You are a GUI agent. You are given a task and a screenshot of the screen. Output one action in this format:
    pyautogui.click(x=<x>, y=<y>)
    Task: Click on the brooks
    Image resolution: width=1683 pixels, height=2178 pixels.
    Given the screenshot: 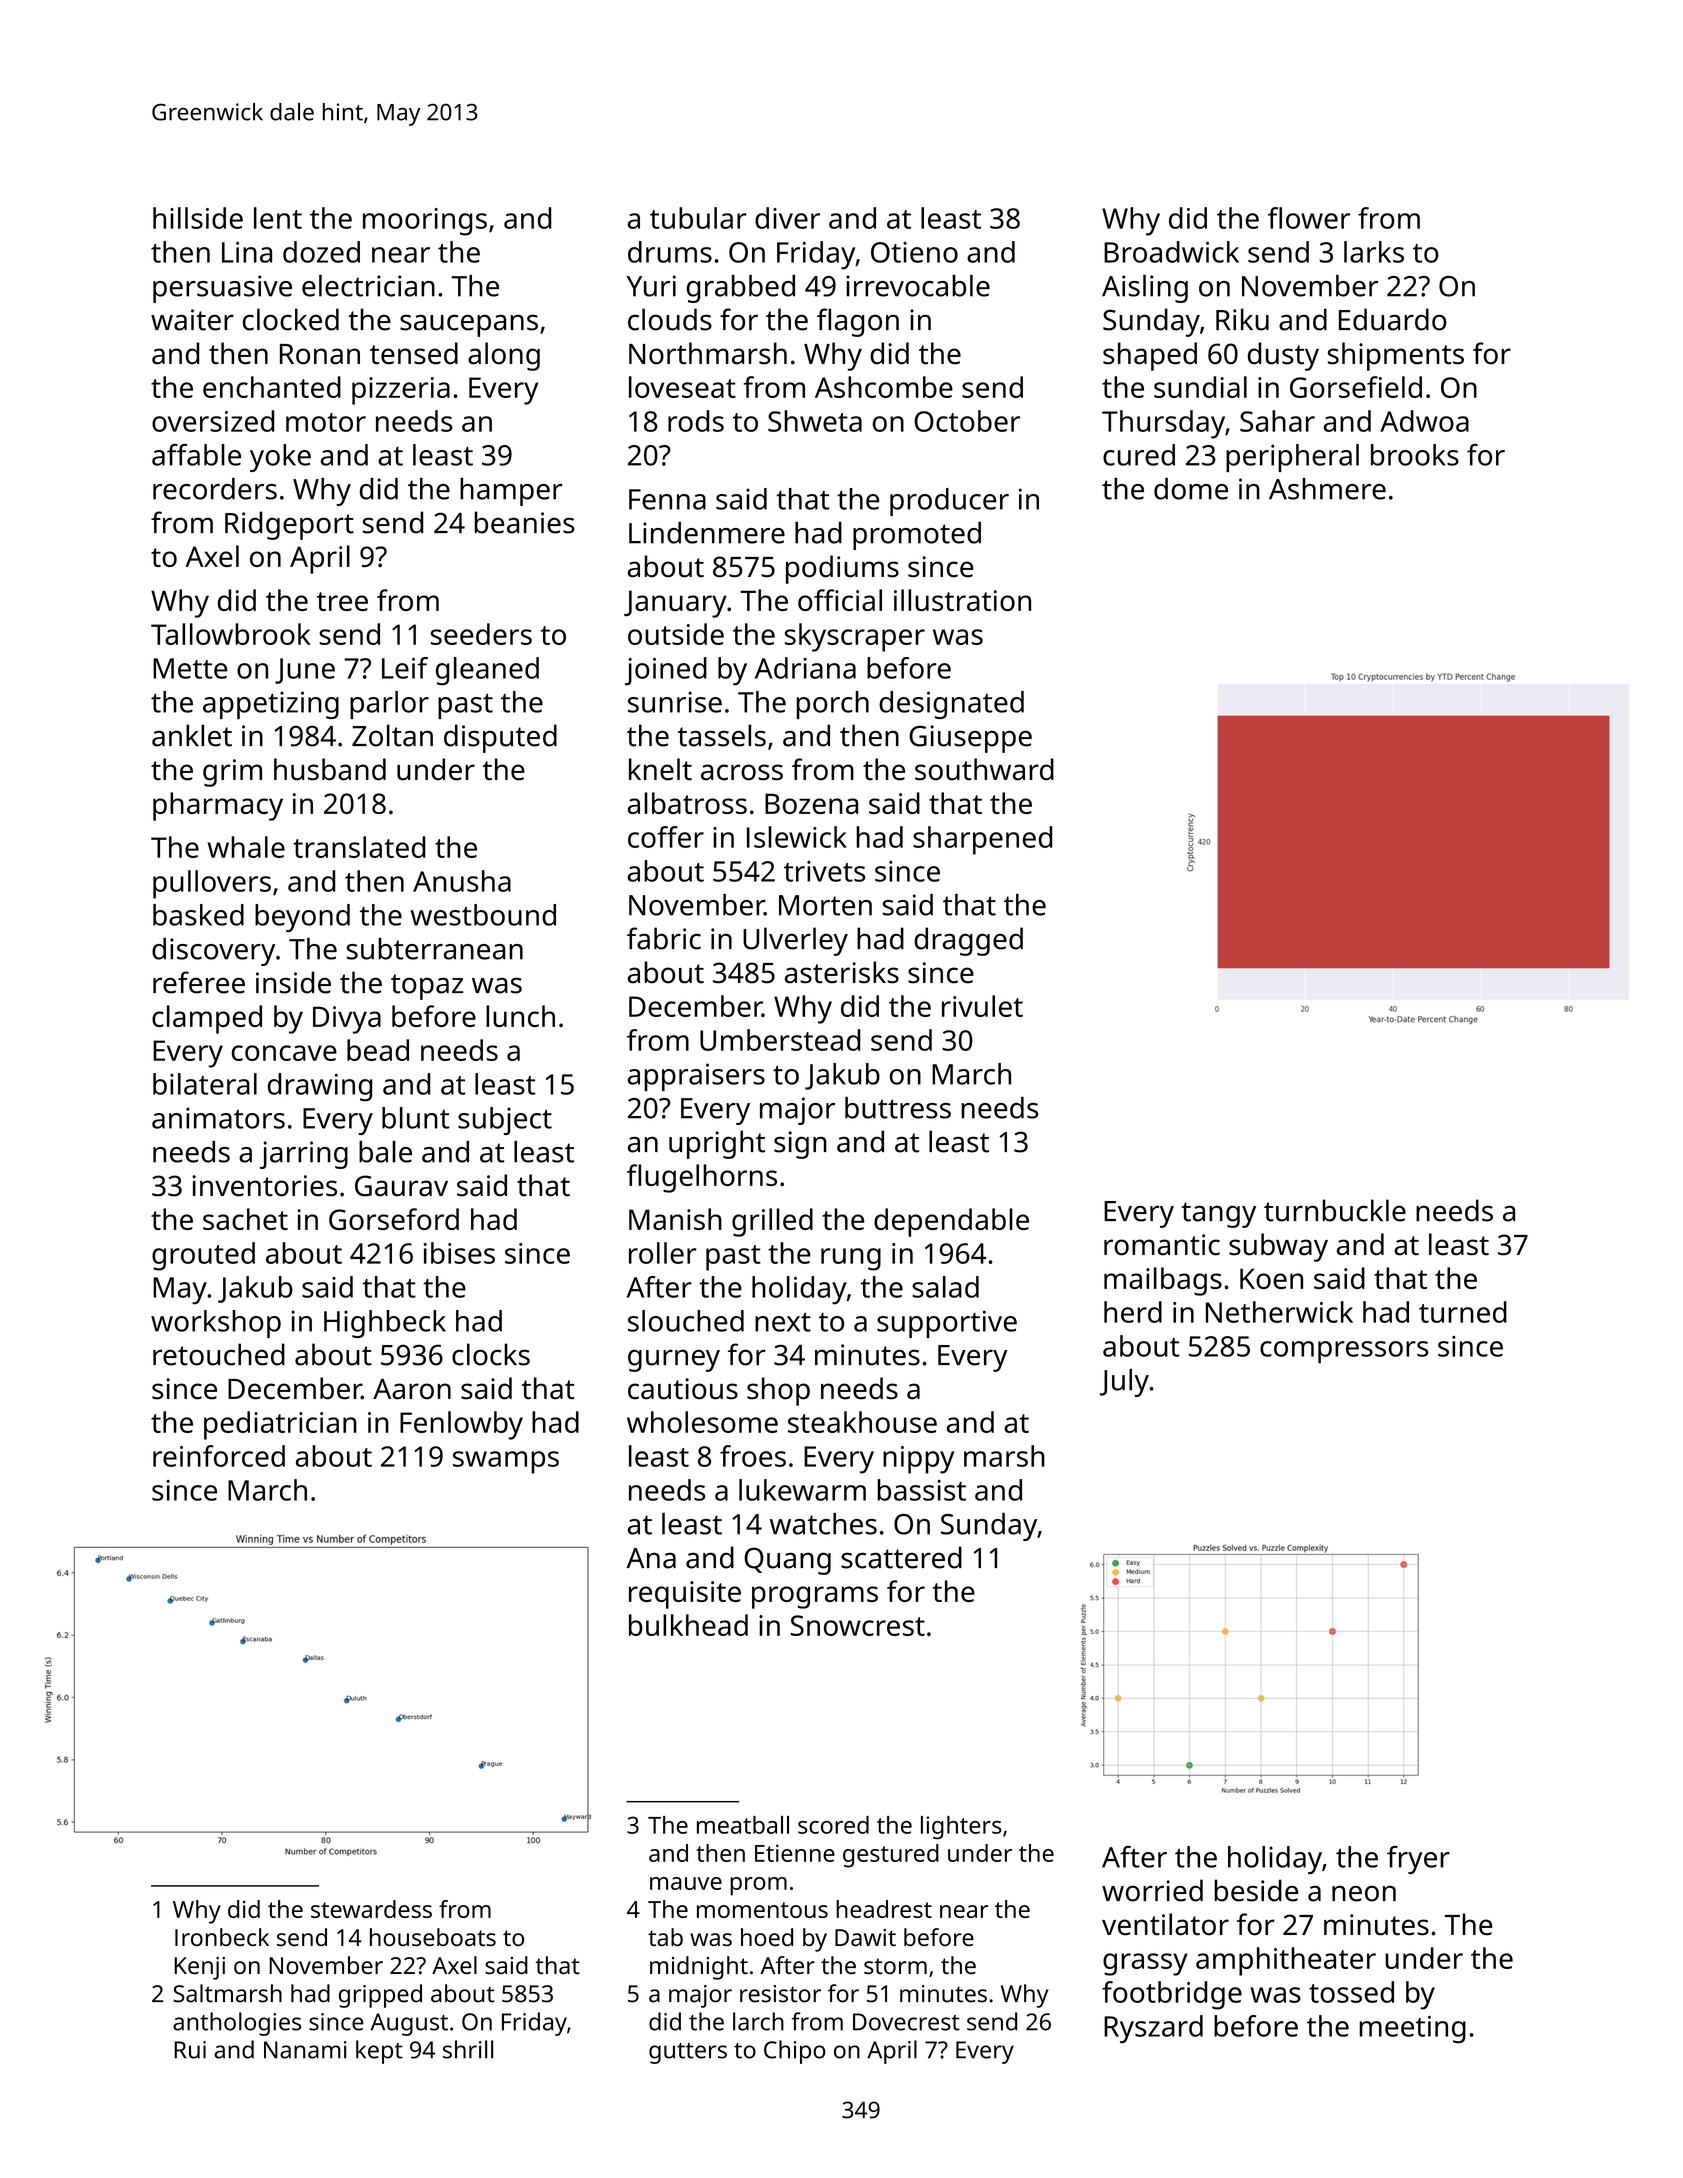 What is the action you would take?
    pyautogui.click(x=1415, y=455)
